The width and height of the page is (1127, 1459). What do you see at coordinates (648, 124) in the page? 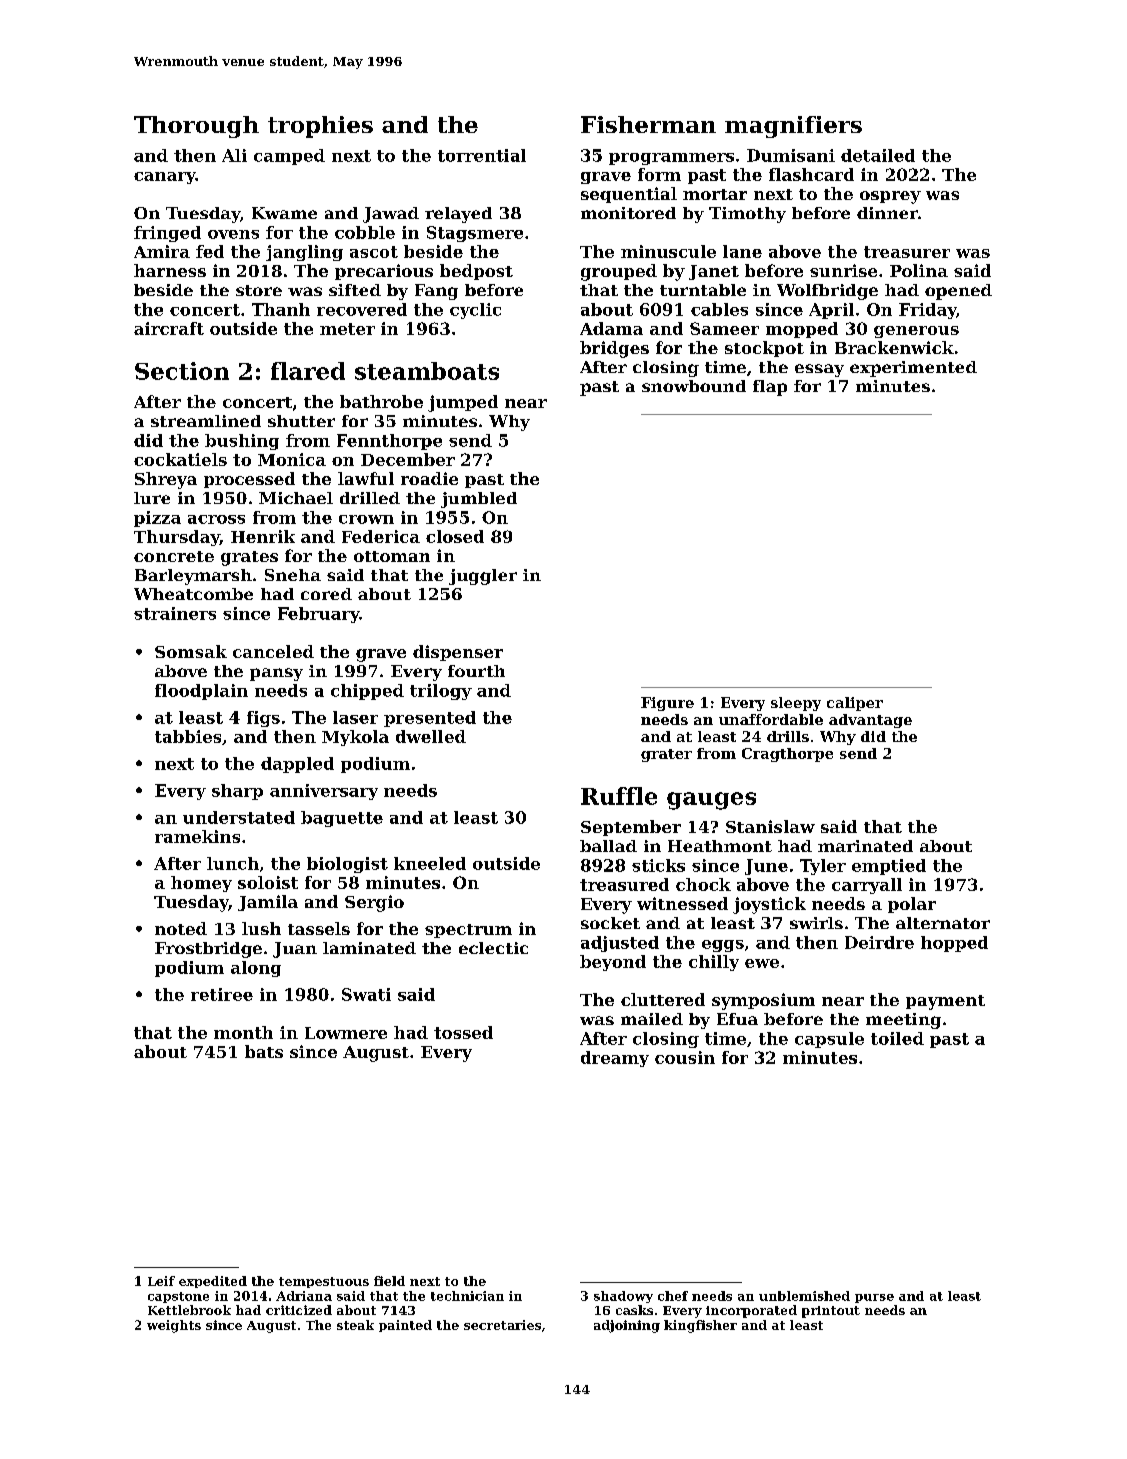
I see `Fisherman` at bounding box center [648, 124].
